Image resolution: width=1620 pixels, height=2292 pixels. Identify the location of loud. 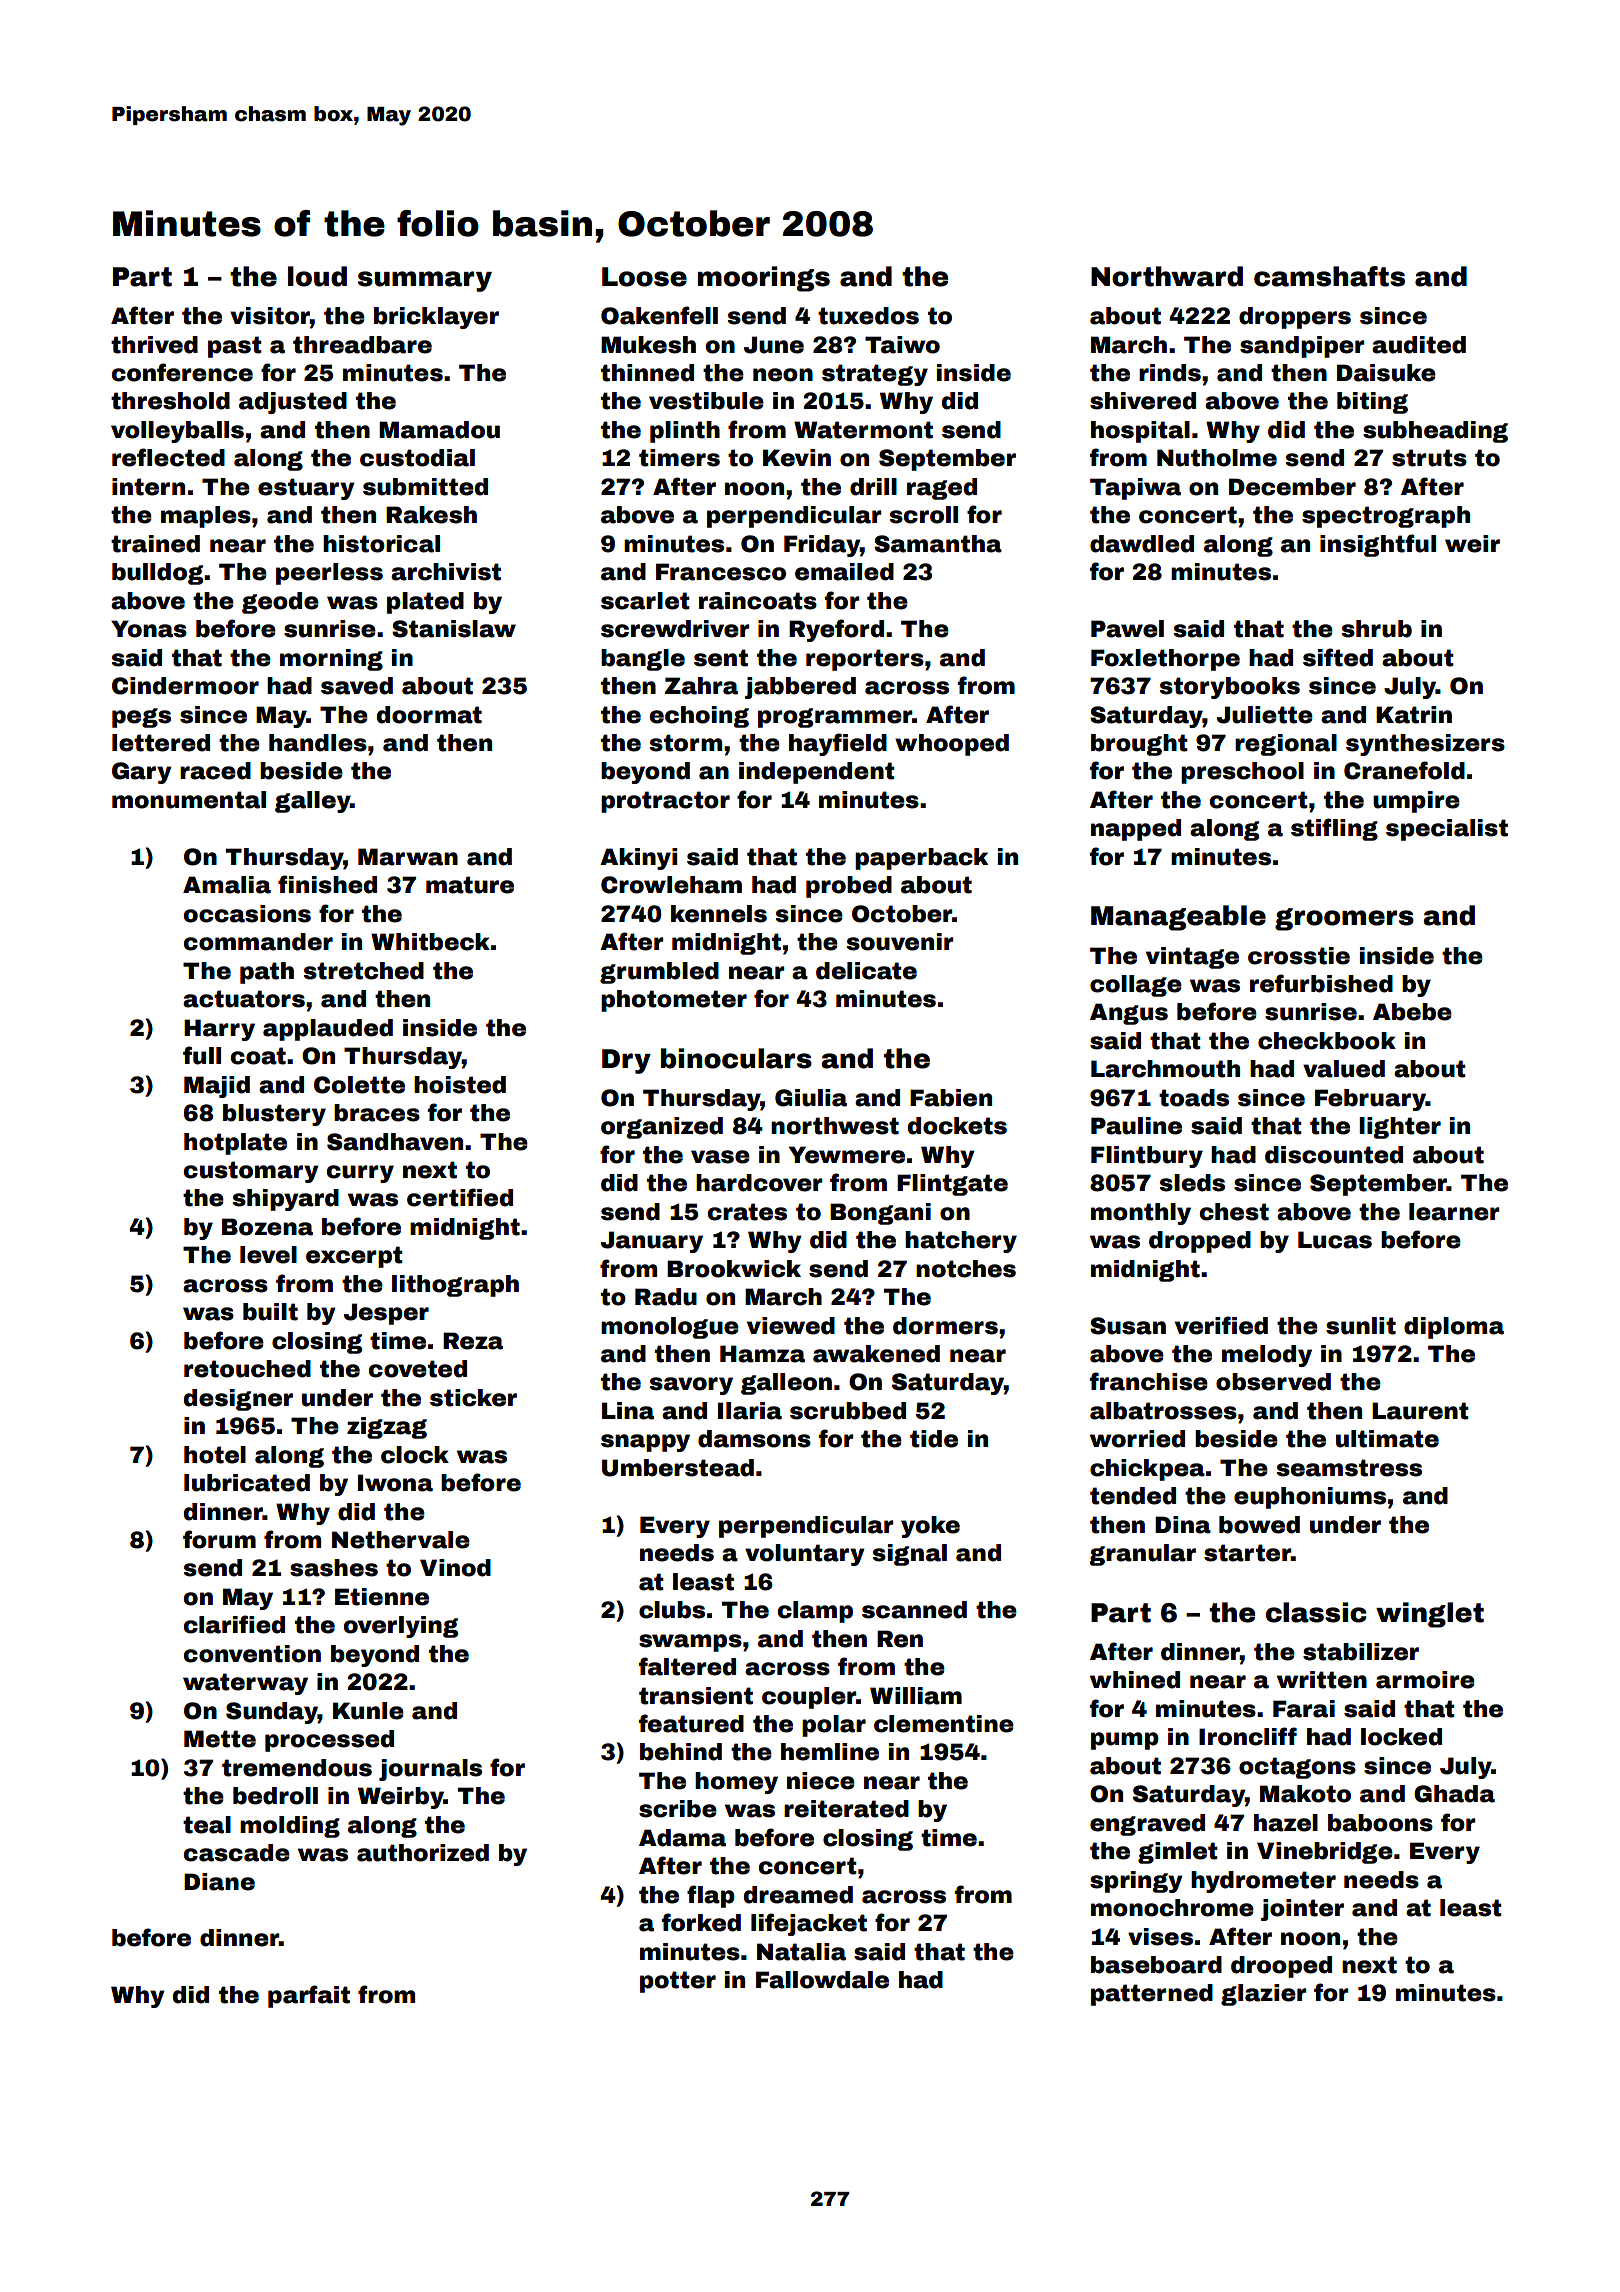
(317, 276).
